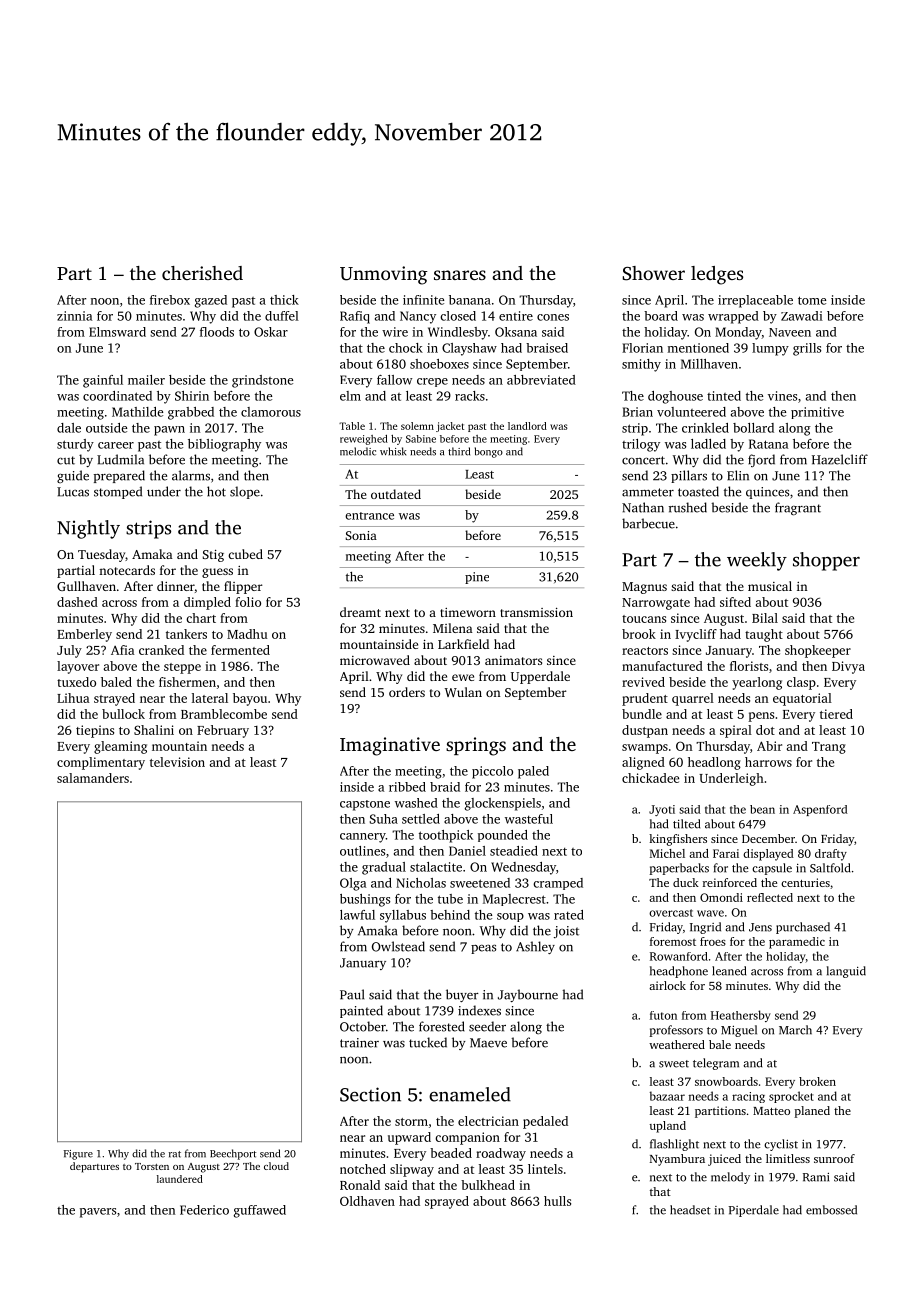  I want to click on hulls, so click(557, 1201).
